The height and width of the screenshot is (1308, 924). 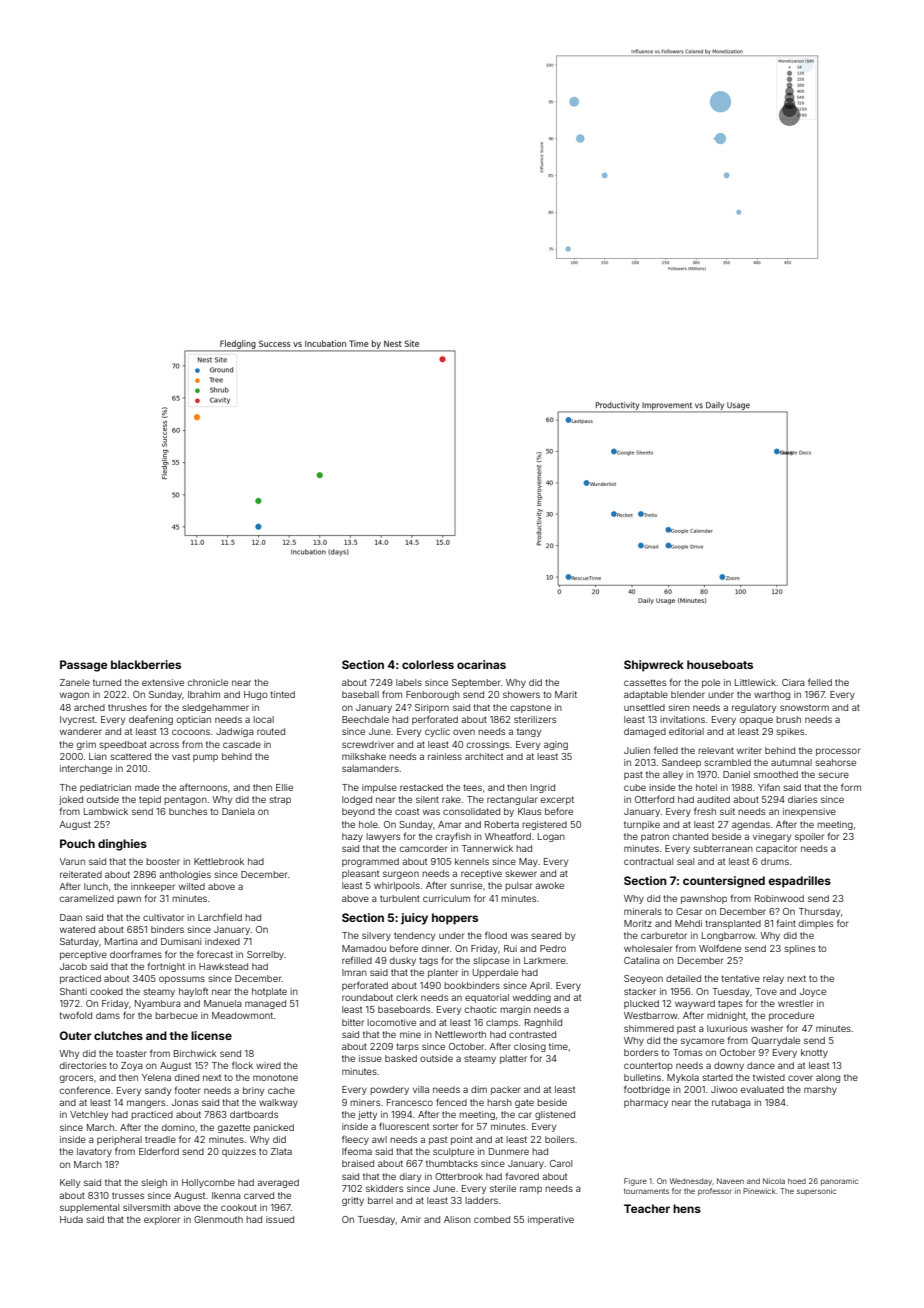 I want to click on turnpike, so click(x=642, y=825).
